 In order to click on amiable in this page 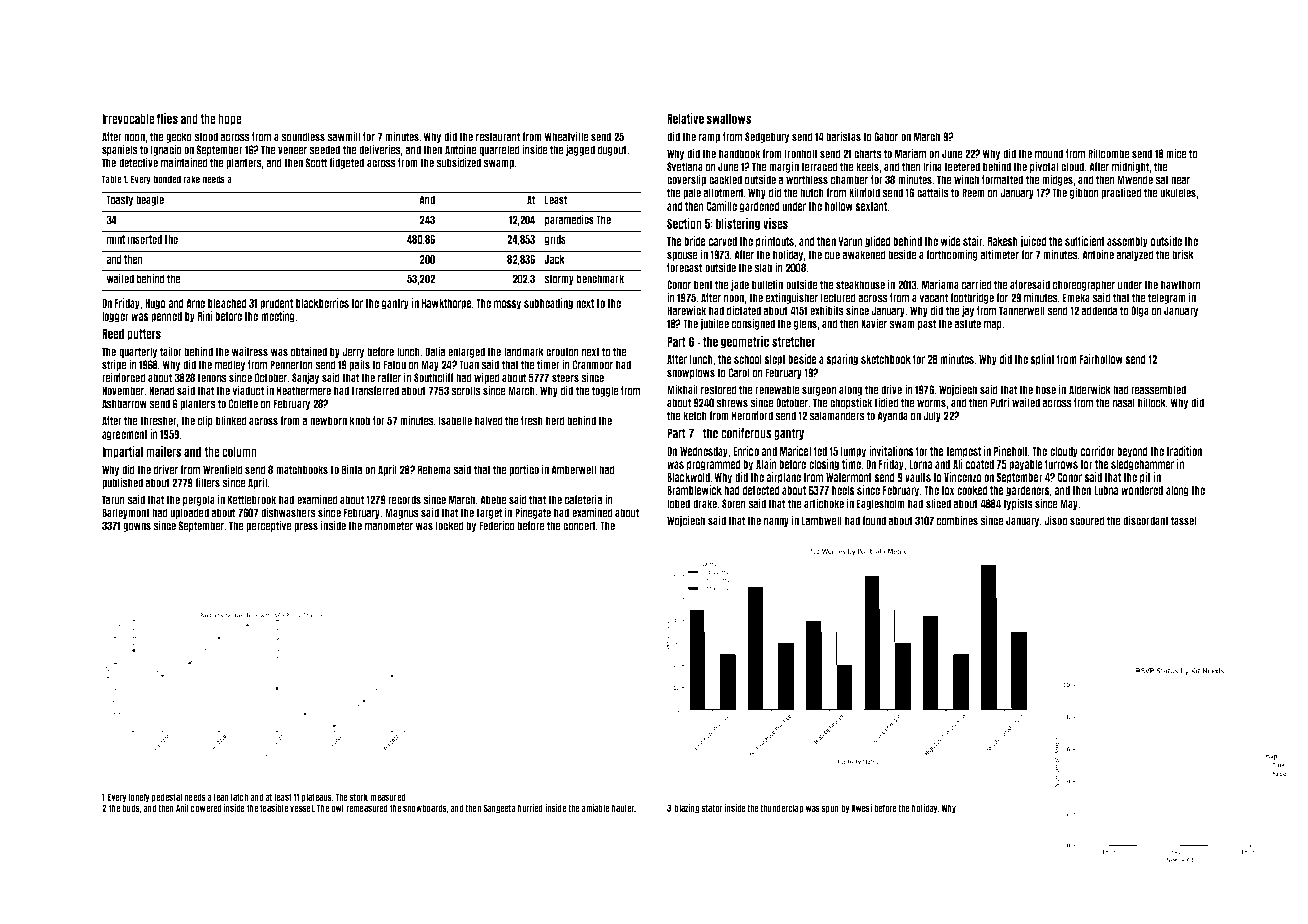, I will do `click(595, 808)`.
